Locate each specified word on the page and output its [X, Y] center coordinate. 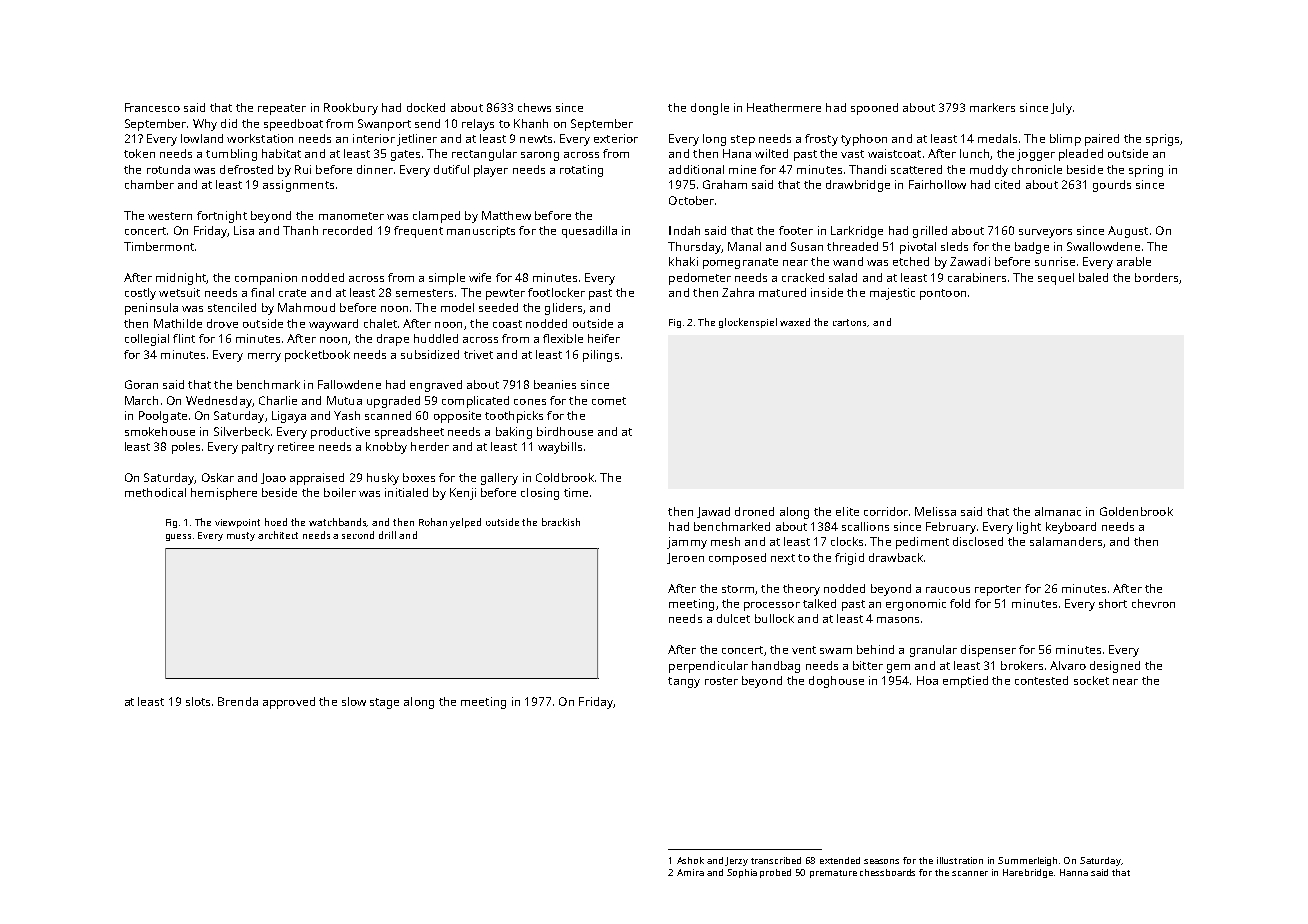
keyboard [1071, 528]
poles [186, 448]
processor [772, 606]
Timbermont [159, 246]
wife [480, 277]
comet [609, 401]
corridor [886, 511]
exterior [616, 138]
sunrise [1055, 261]
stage [384, 703]
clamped [436, 217]
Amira [690, 872]
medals [997, 138]
